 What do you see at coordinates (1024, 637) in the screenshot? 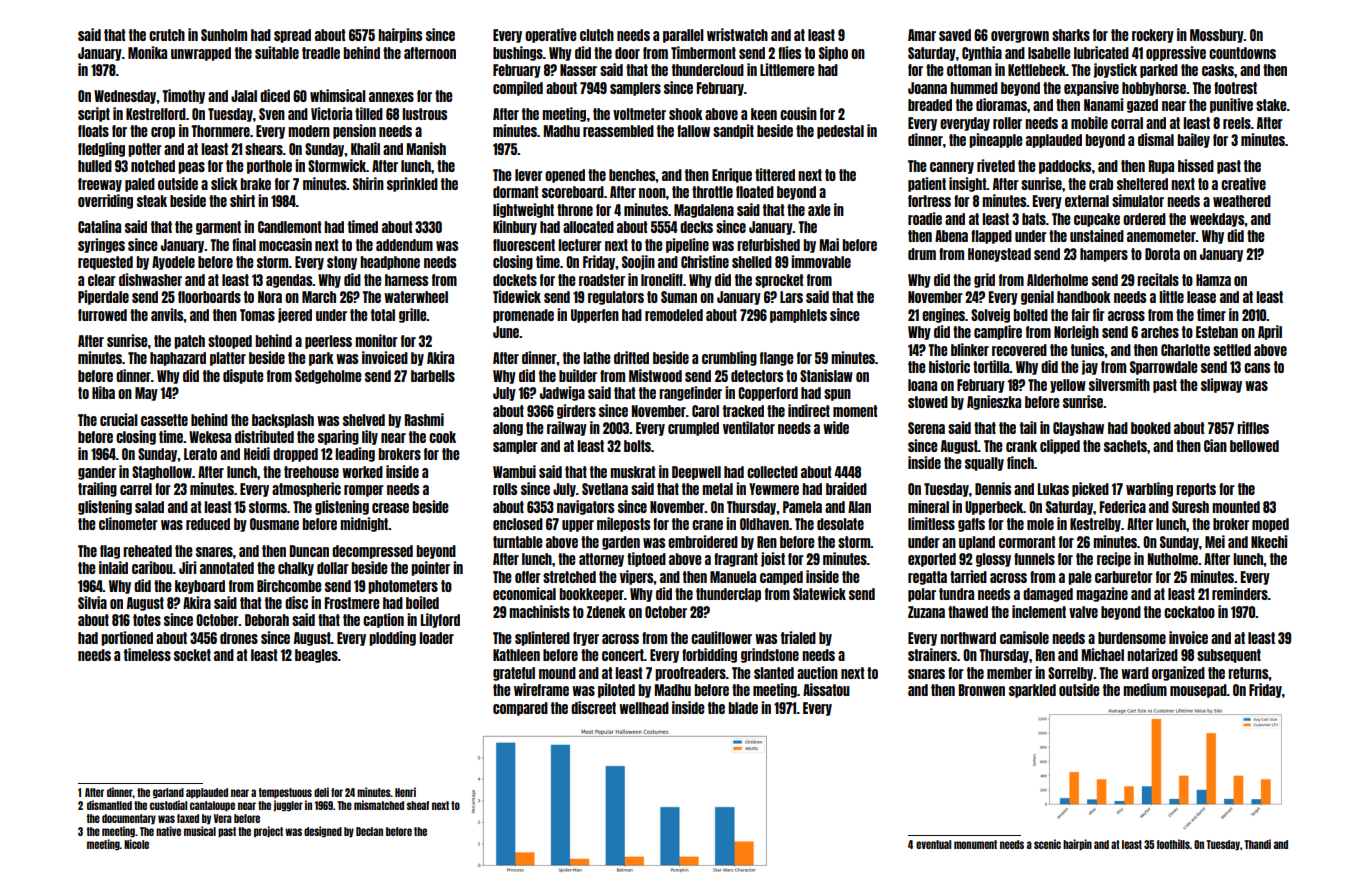
I see `camisole` at bounding box center [1024, 637].
